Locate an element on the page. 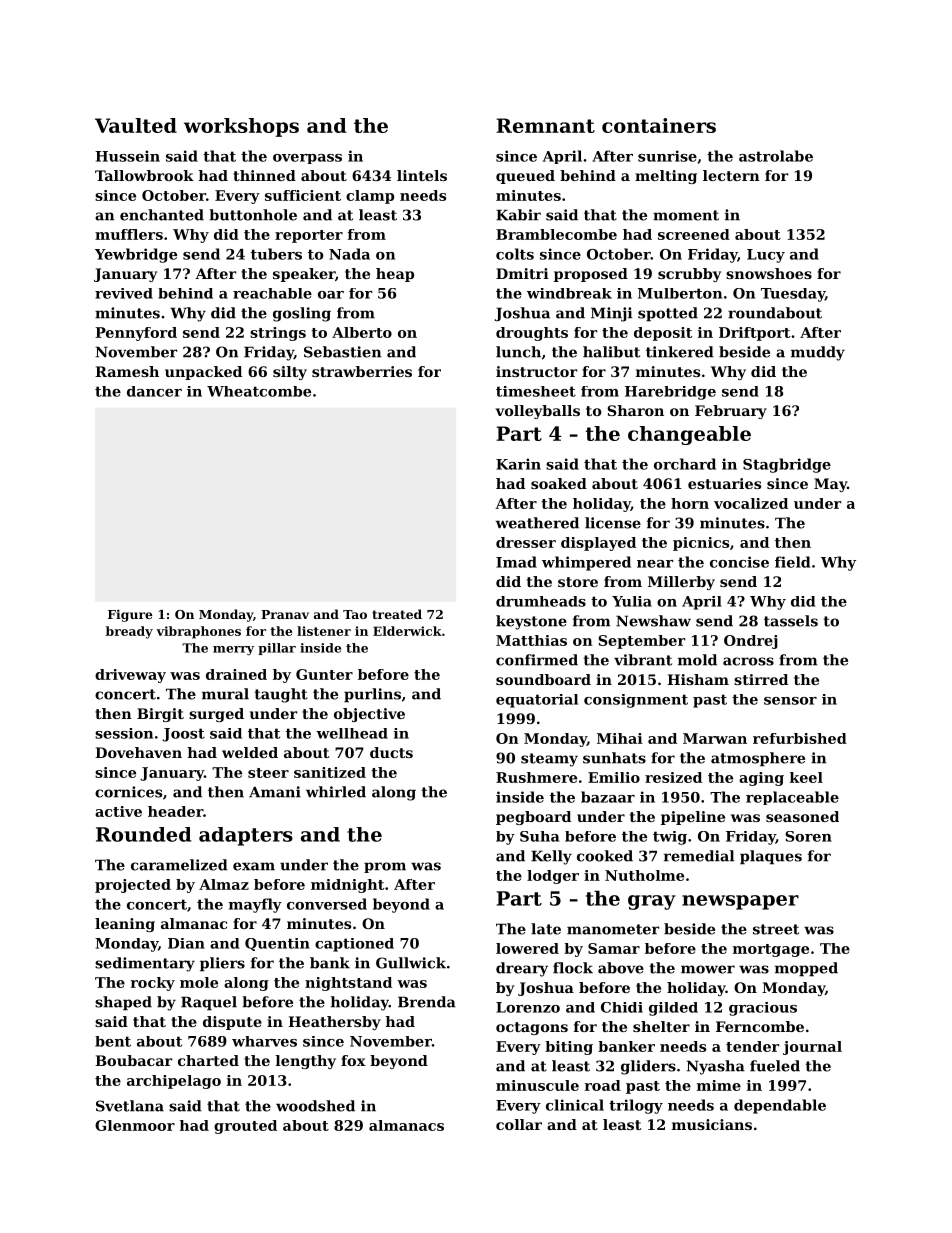 Image resolution: width=952 pixels, height=1233 pixels. Matthias is located at coordinates (531, 640).
